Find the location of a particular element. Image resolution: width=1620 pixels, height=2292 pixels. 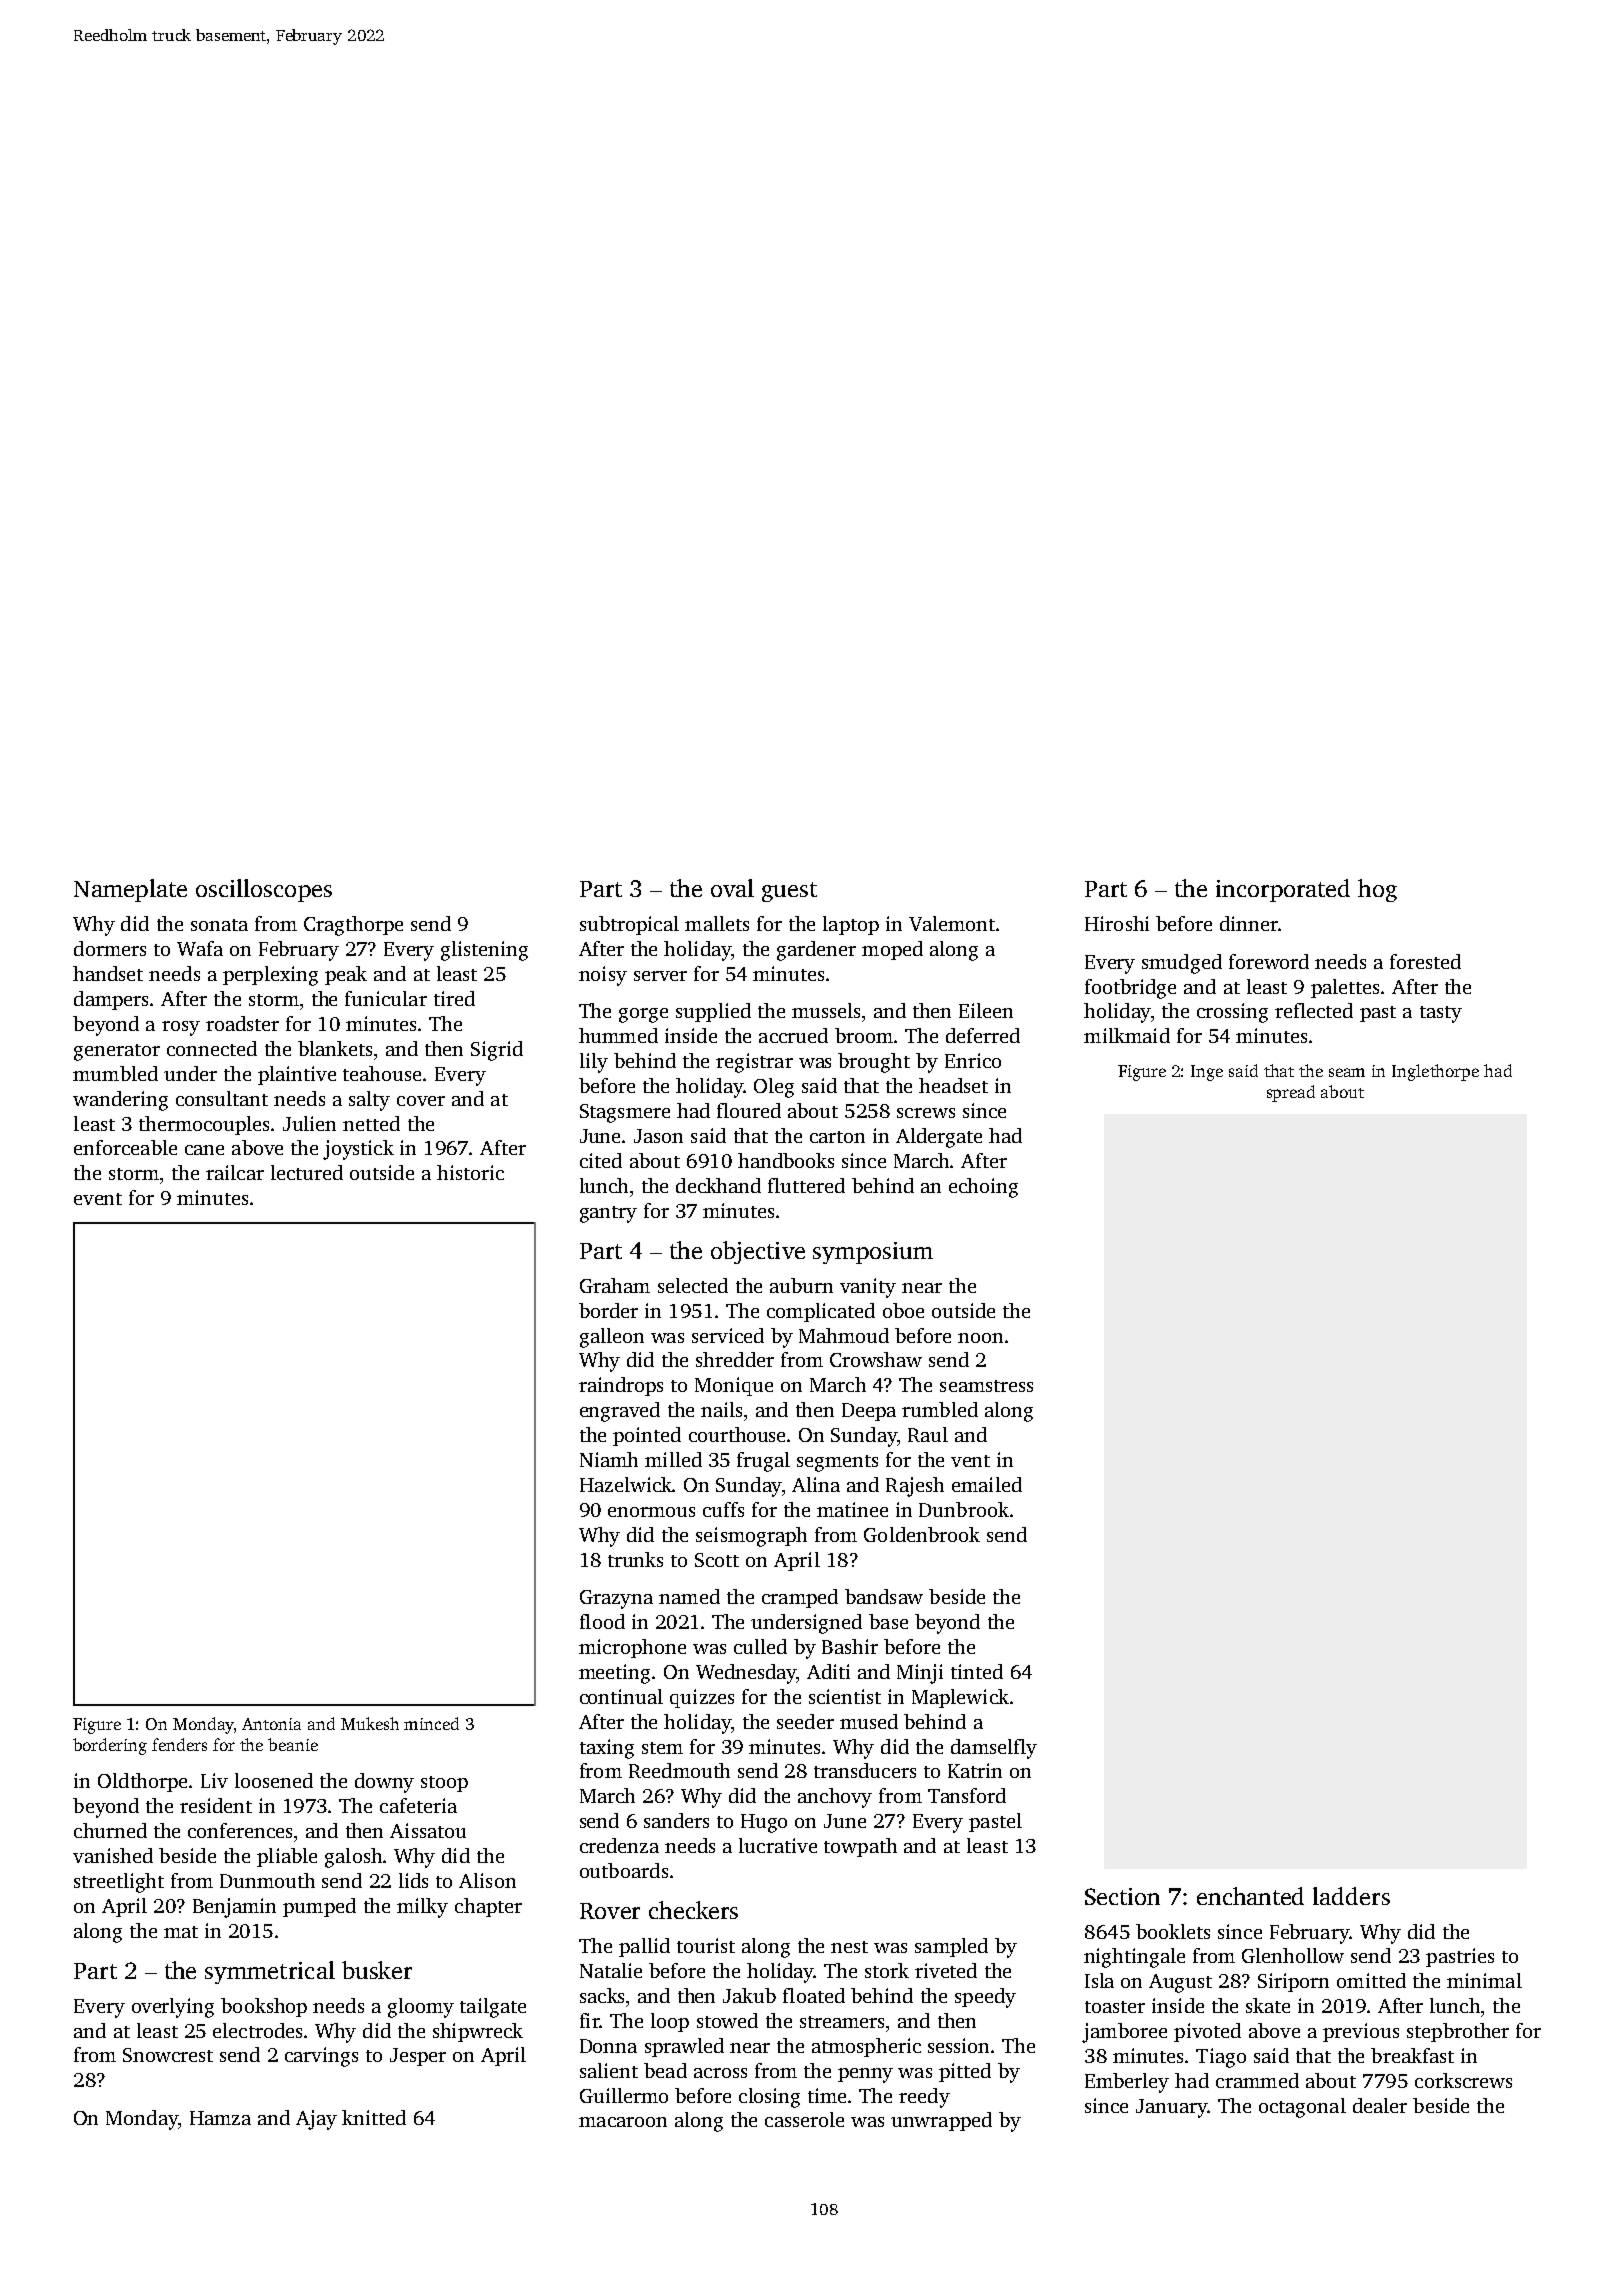

incorporated is located at coordinates (1283, 890).
